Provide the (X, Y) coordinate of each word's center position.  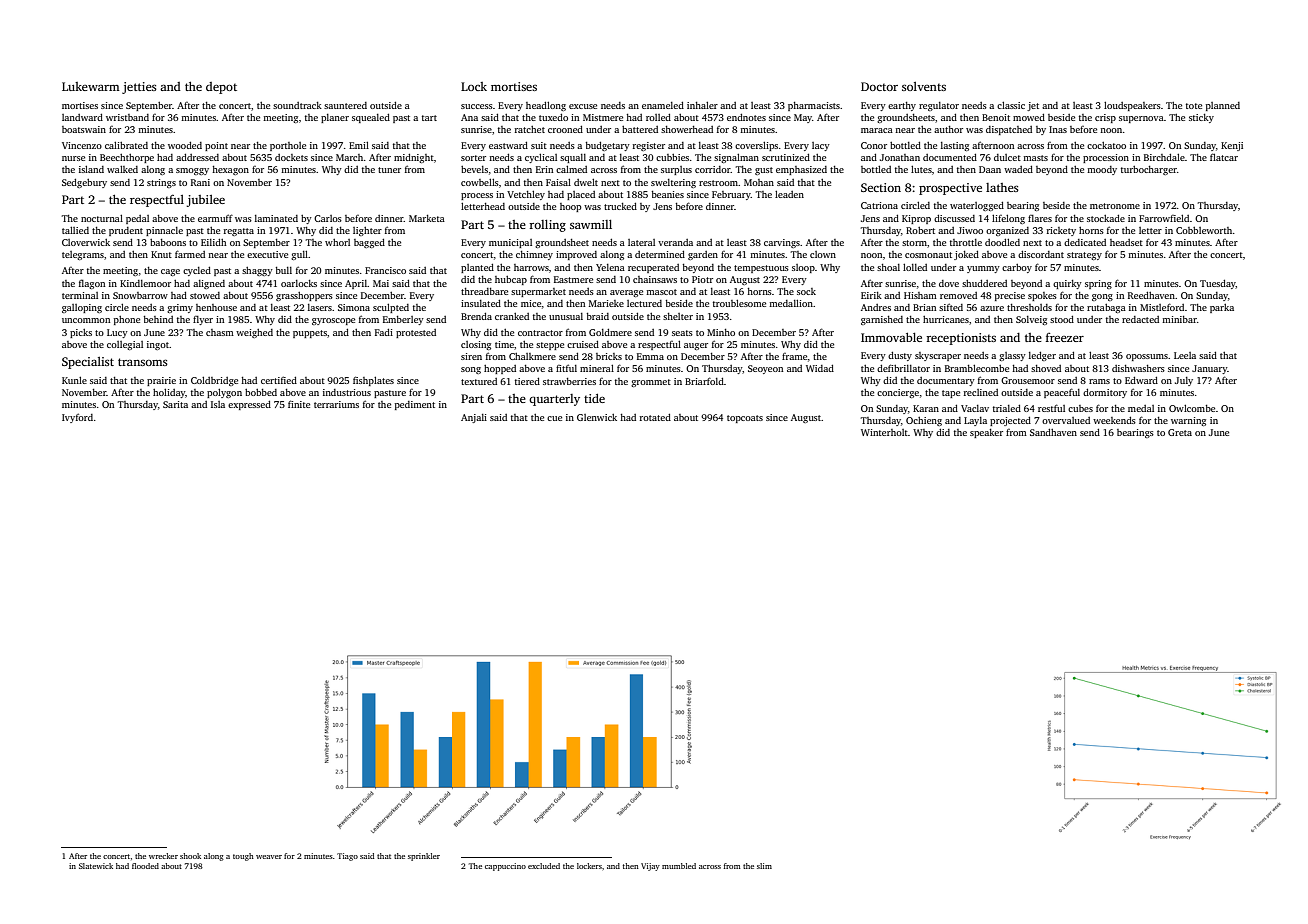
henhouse (216, 307)
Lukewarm (91, 86)
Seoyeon (765, 369)
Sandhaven (1053, 432)
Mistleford (1162, 307)
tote (1194, 106)
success (477, 106)
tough (243, 857)
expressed (249, 405)
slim (764, 866)
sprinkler (424, 857)
